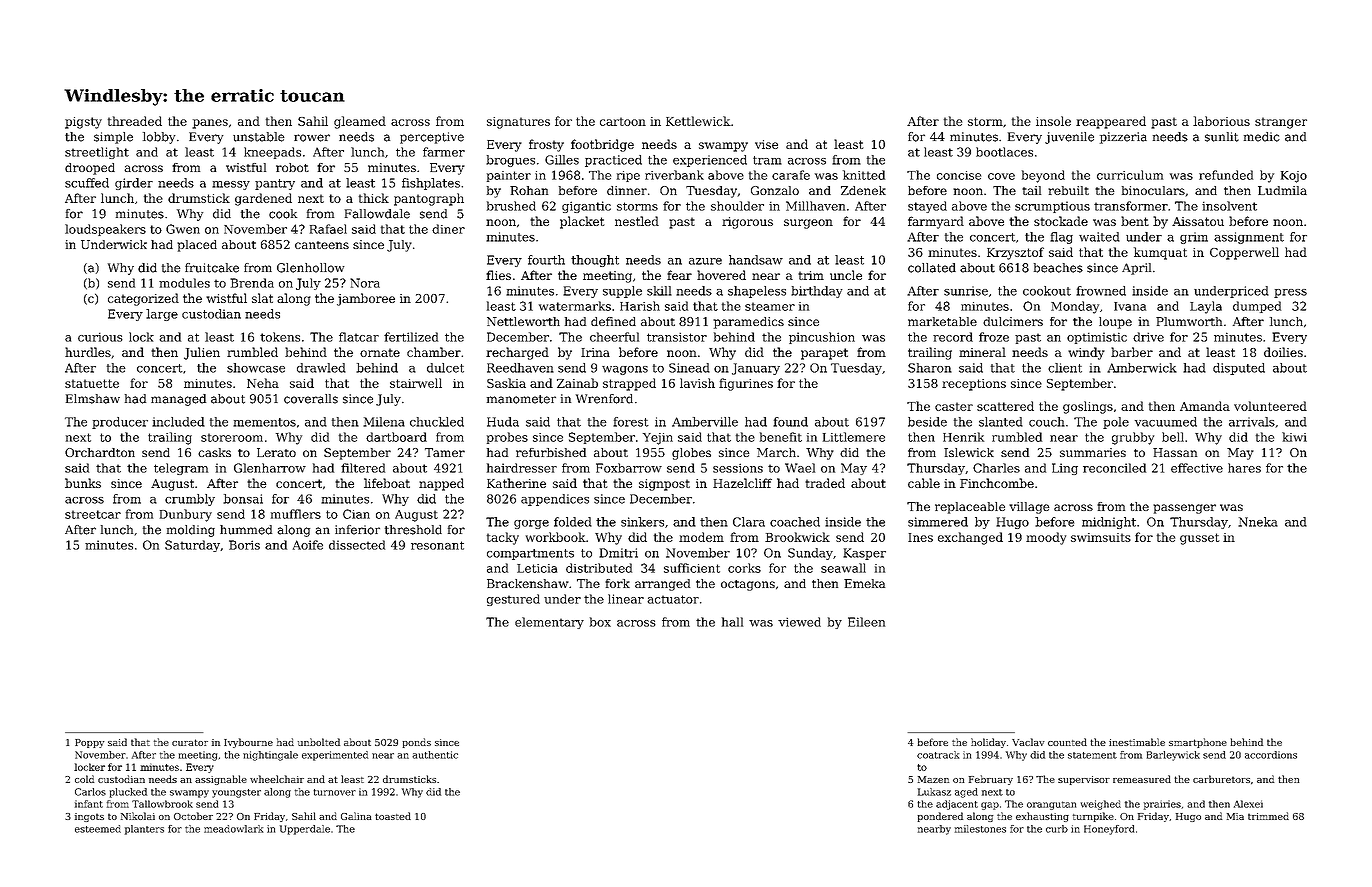 This screenshot has height=887, width=1372. Describe the element at coordinates (990, 806) in the screenshot. I see `gap` at that location.
